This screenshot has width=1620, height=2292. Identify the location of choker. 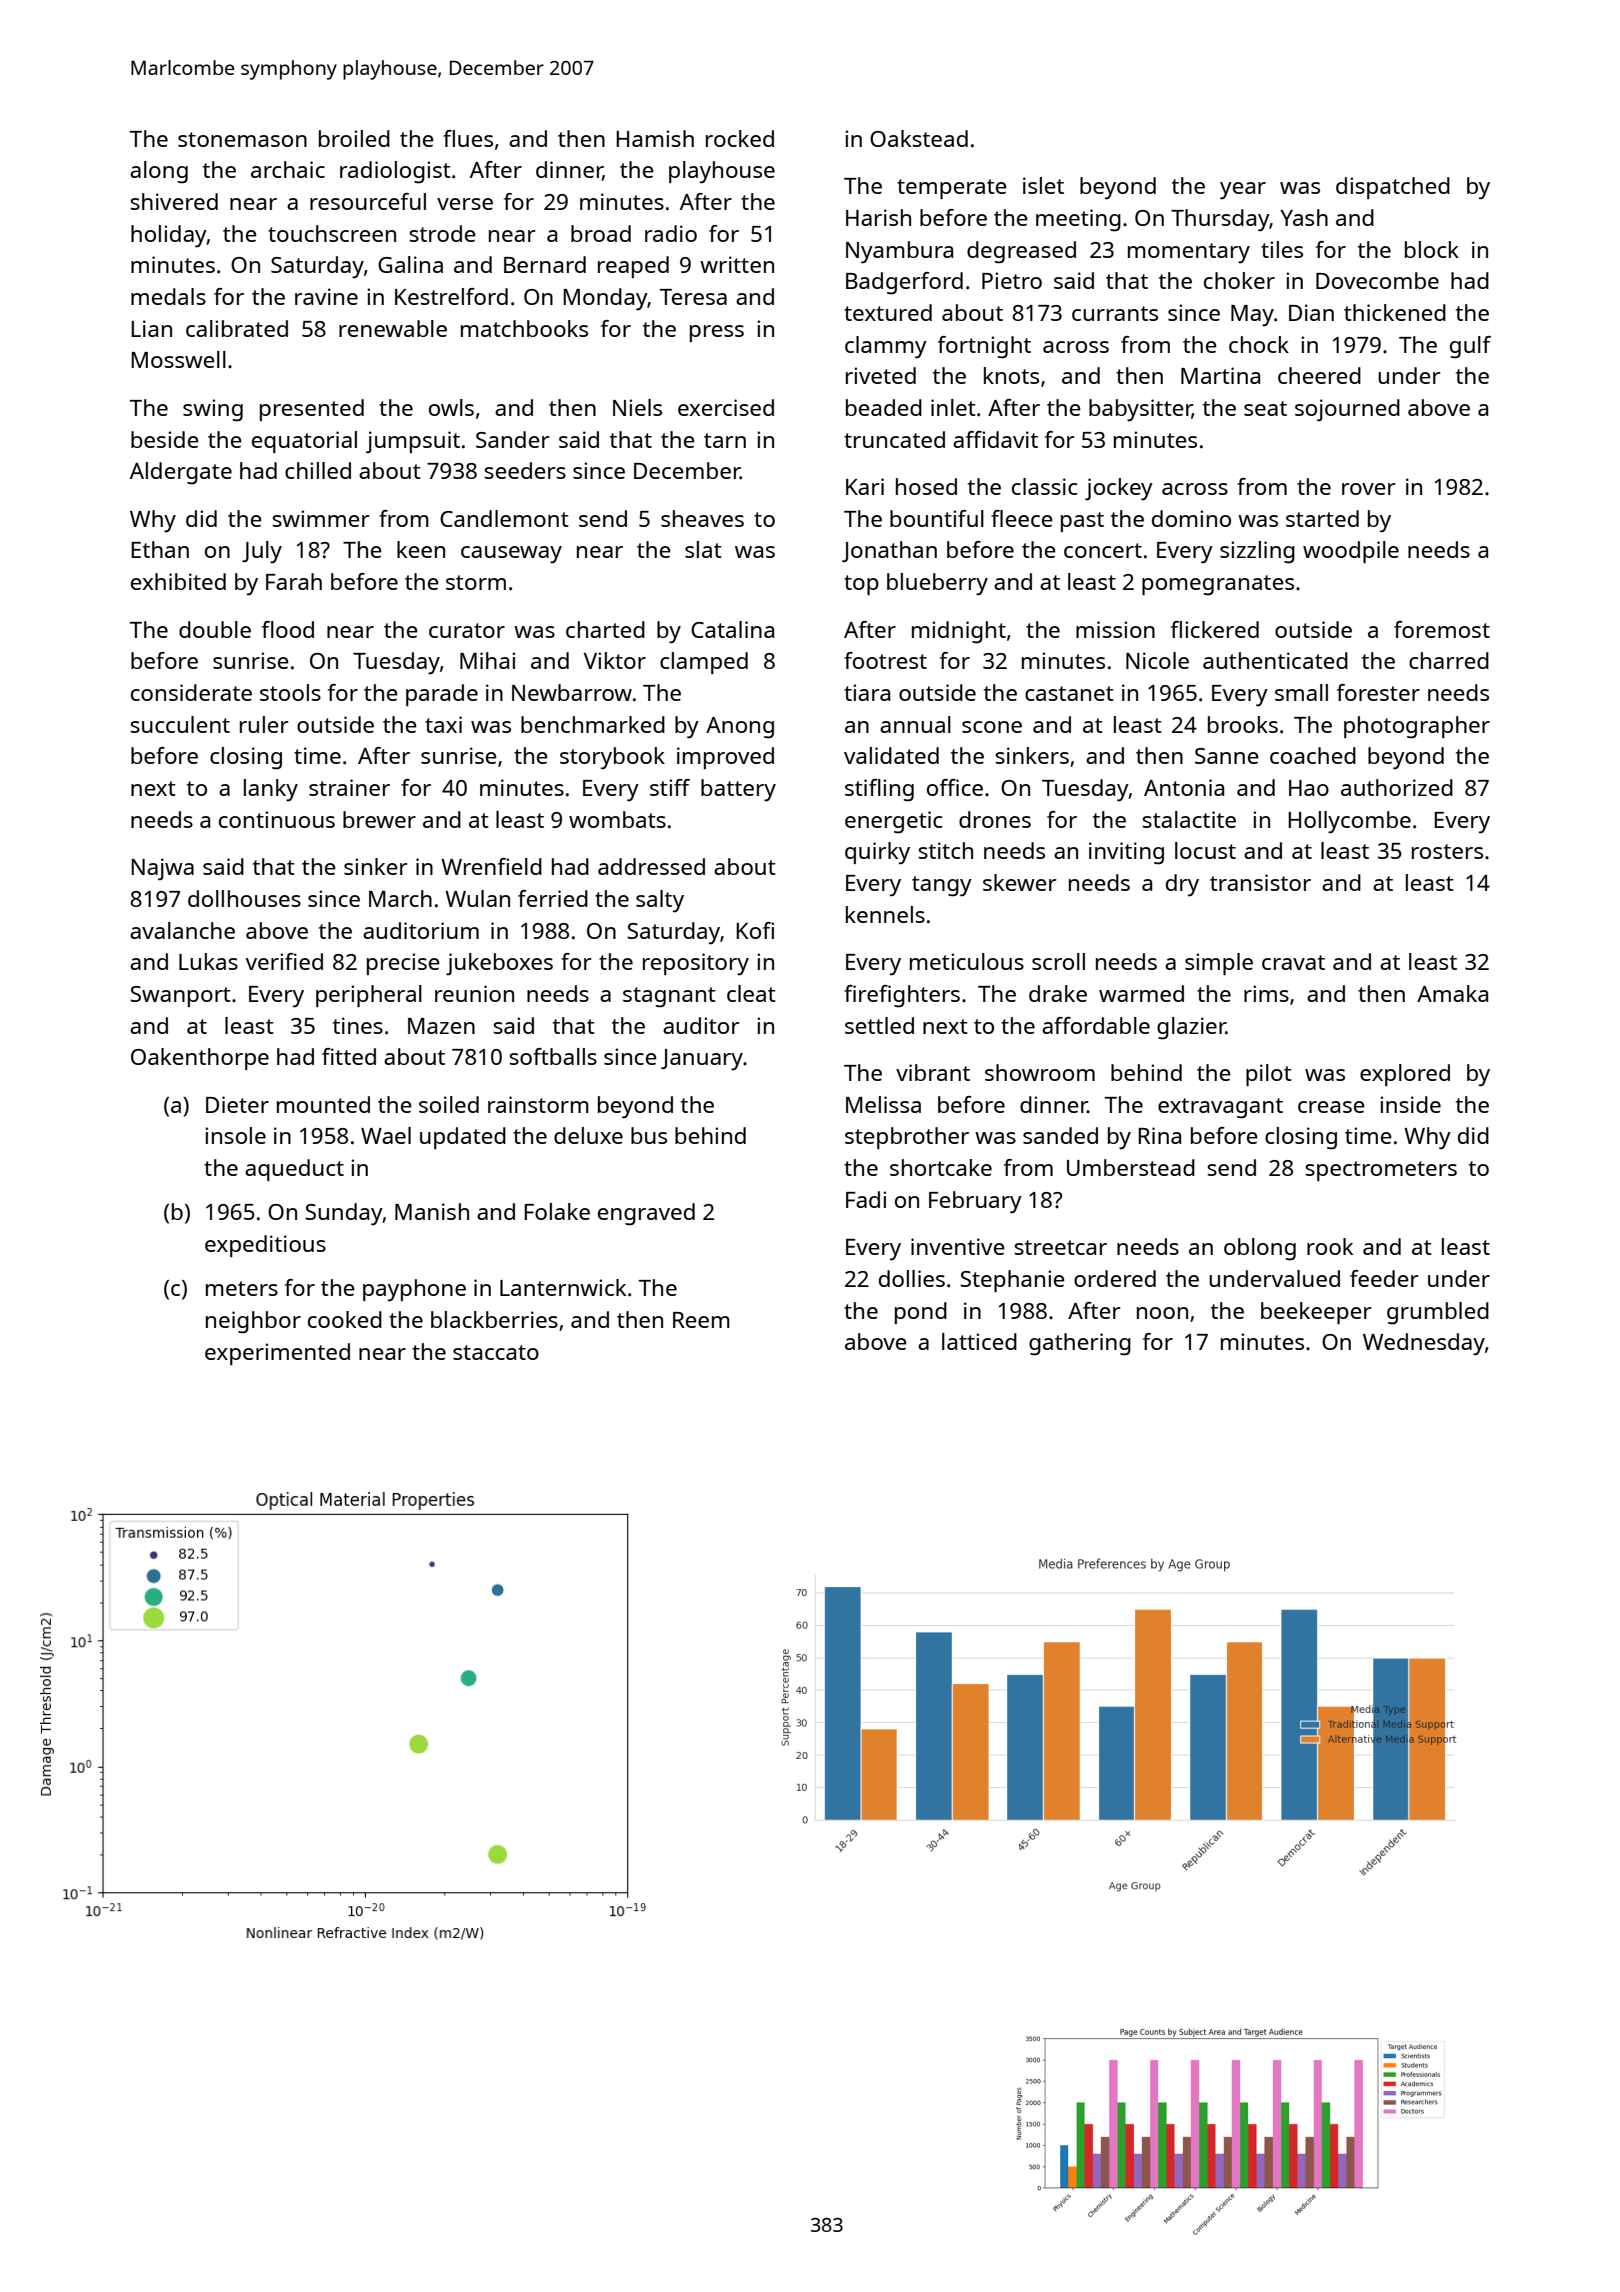
(1239, 280).
